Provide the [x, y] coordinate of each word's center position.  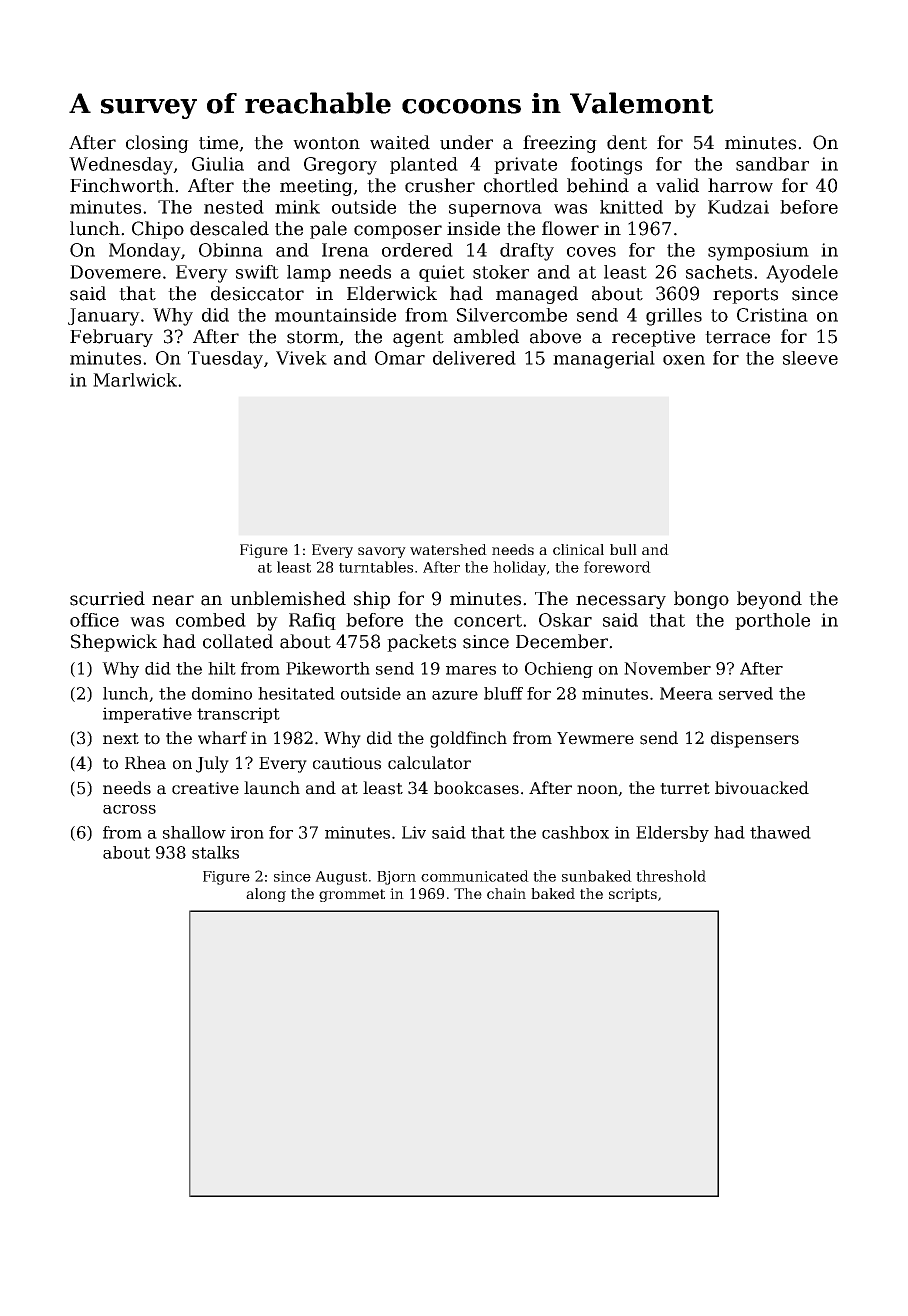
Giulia [218, 164]
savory [382, 552]
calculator [429, 763]
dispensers [755, 739]
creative [205, 788]
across [129, 809]
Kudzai [738, 207]
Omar [400, 358]
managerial [604, 360]
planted [424, 165]
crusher [440, 185]
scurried [107, 598]
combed [211, 620]
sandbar [772, 164]
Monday [145, 252]
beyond [769, 600]
